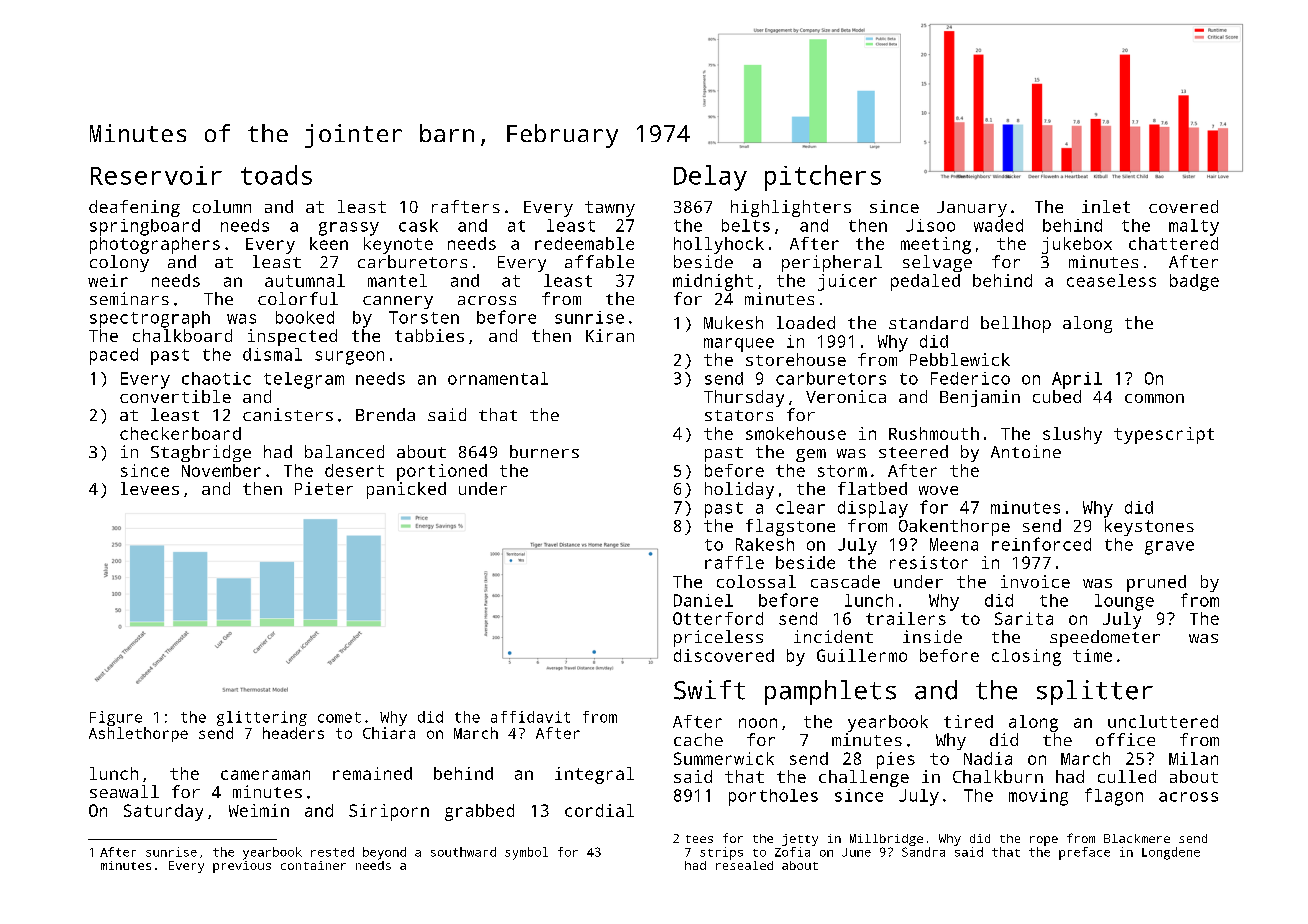  Describe the element at coordinates (1106, 206) in the screenshot. I see `inlet` at that location.
